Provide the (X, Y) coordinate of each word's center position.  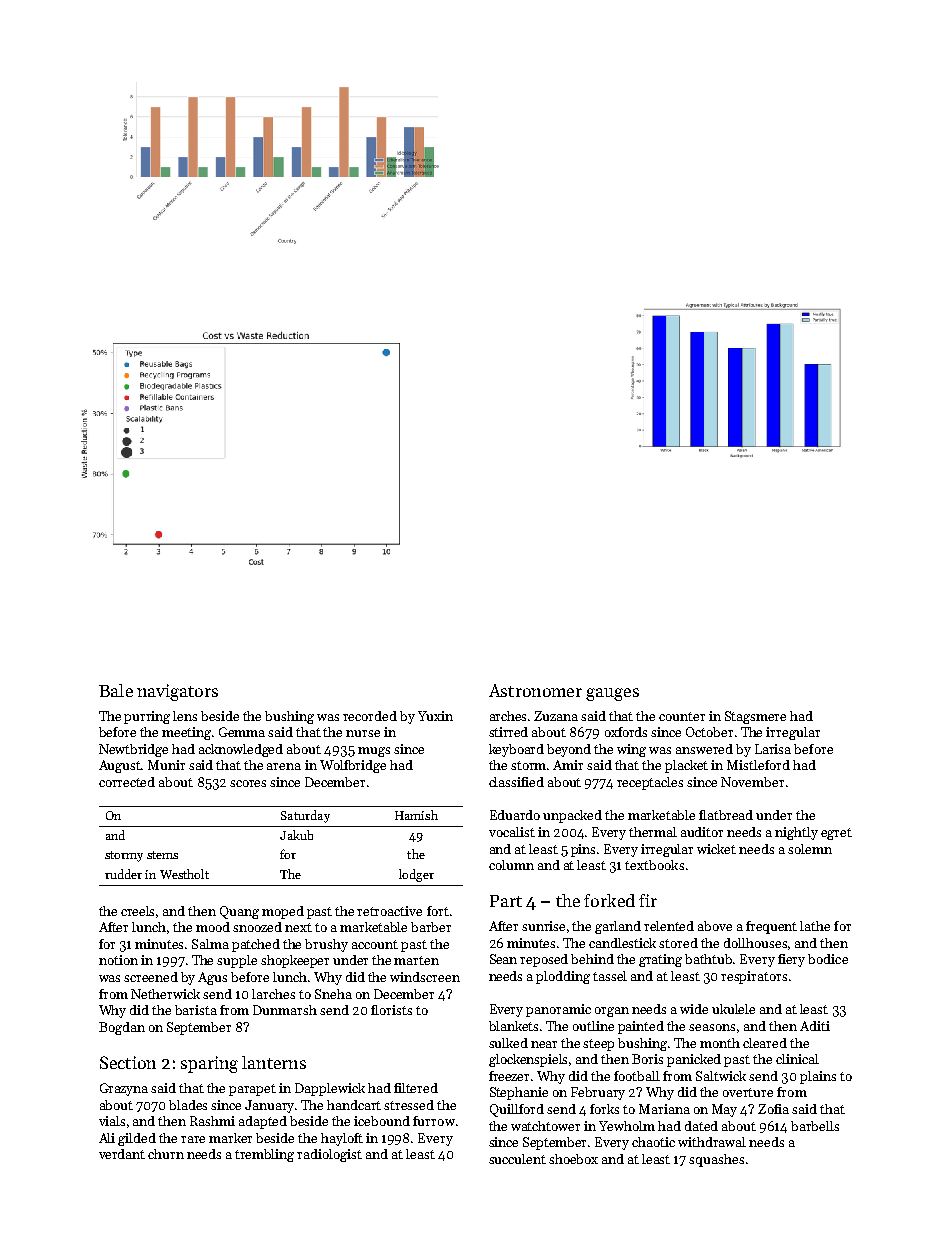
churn (166, 1154)
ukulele (733, 1009)
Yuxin (435, 716)
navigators (177, 692)
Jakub (296, 835)
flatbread (726, 815)
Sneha (333, 994)
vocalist (512, 832)
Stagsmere (755, 717)
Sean (503, 959)
